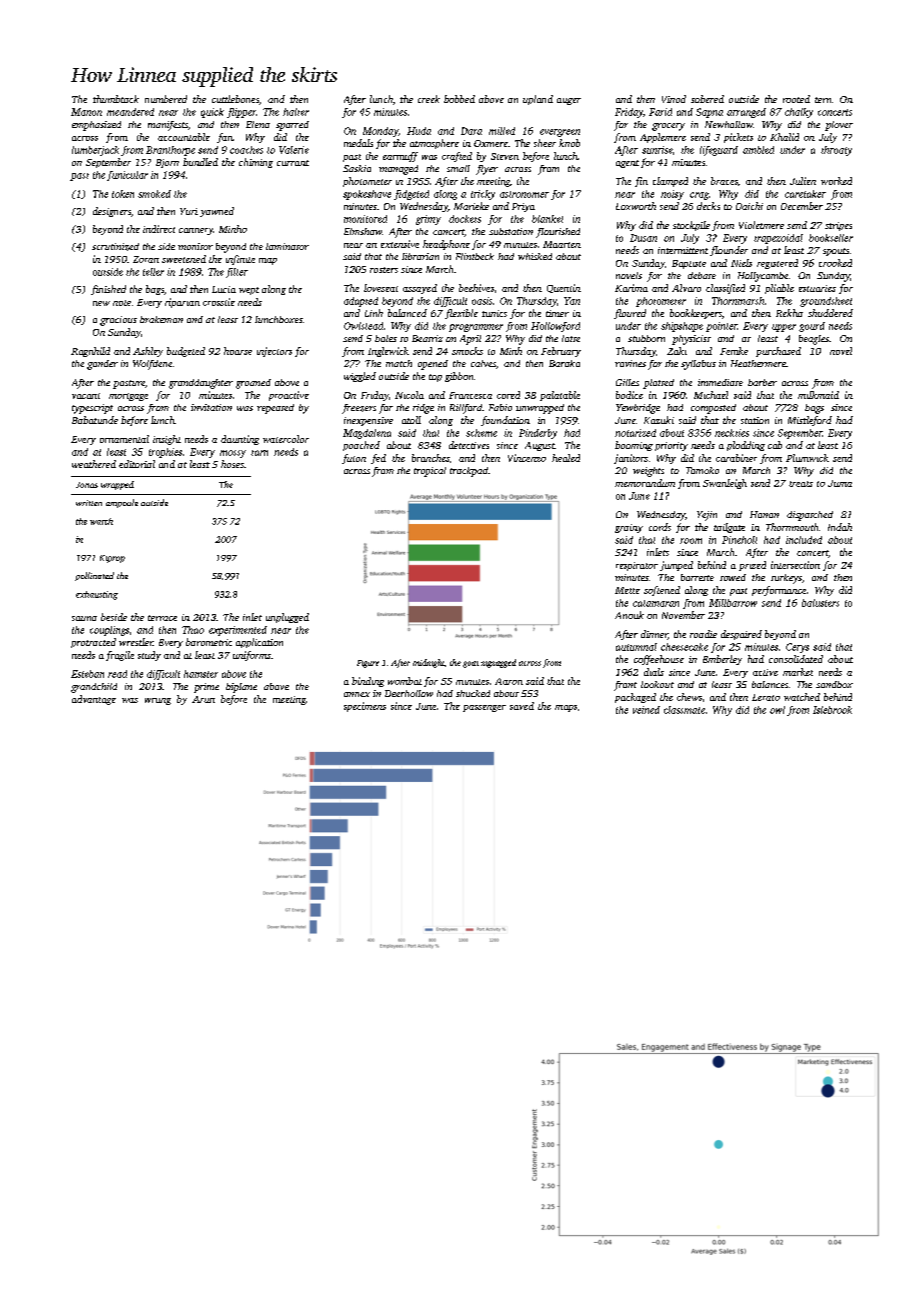 The width and height of the screenshot is (924, 1308). Describe the element at coordinates (629, 528) in the screenshot. I see `grainy` at that location.
